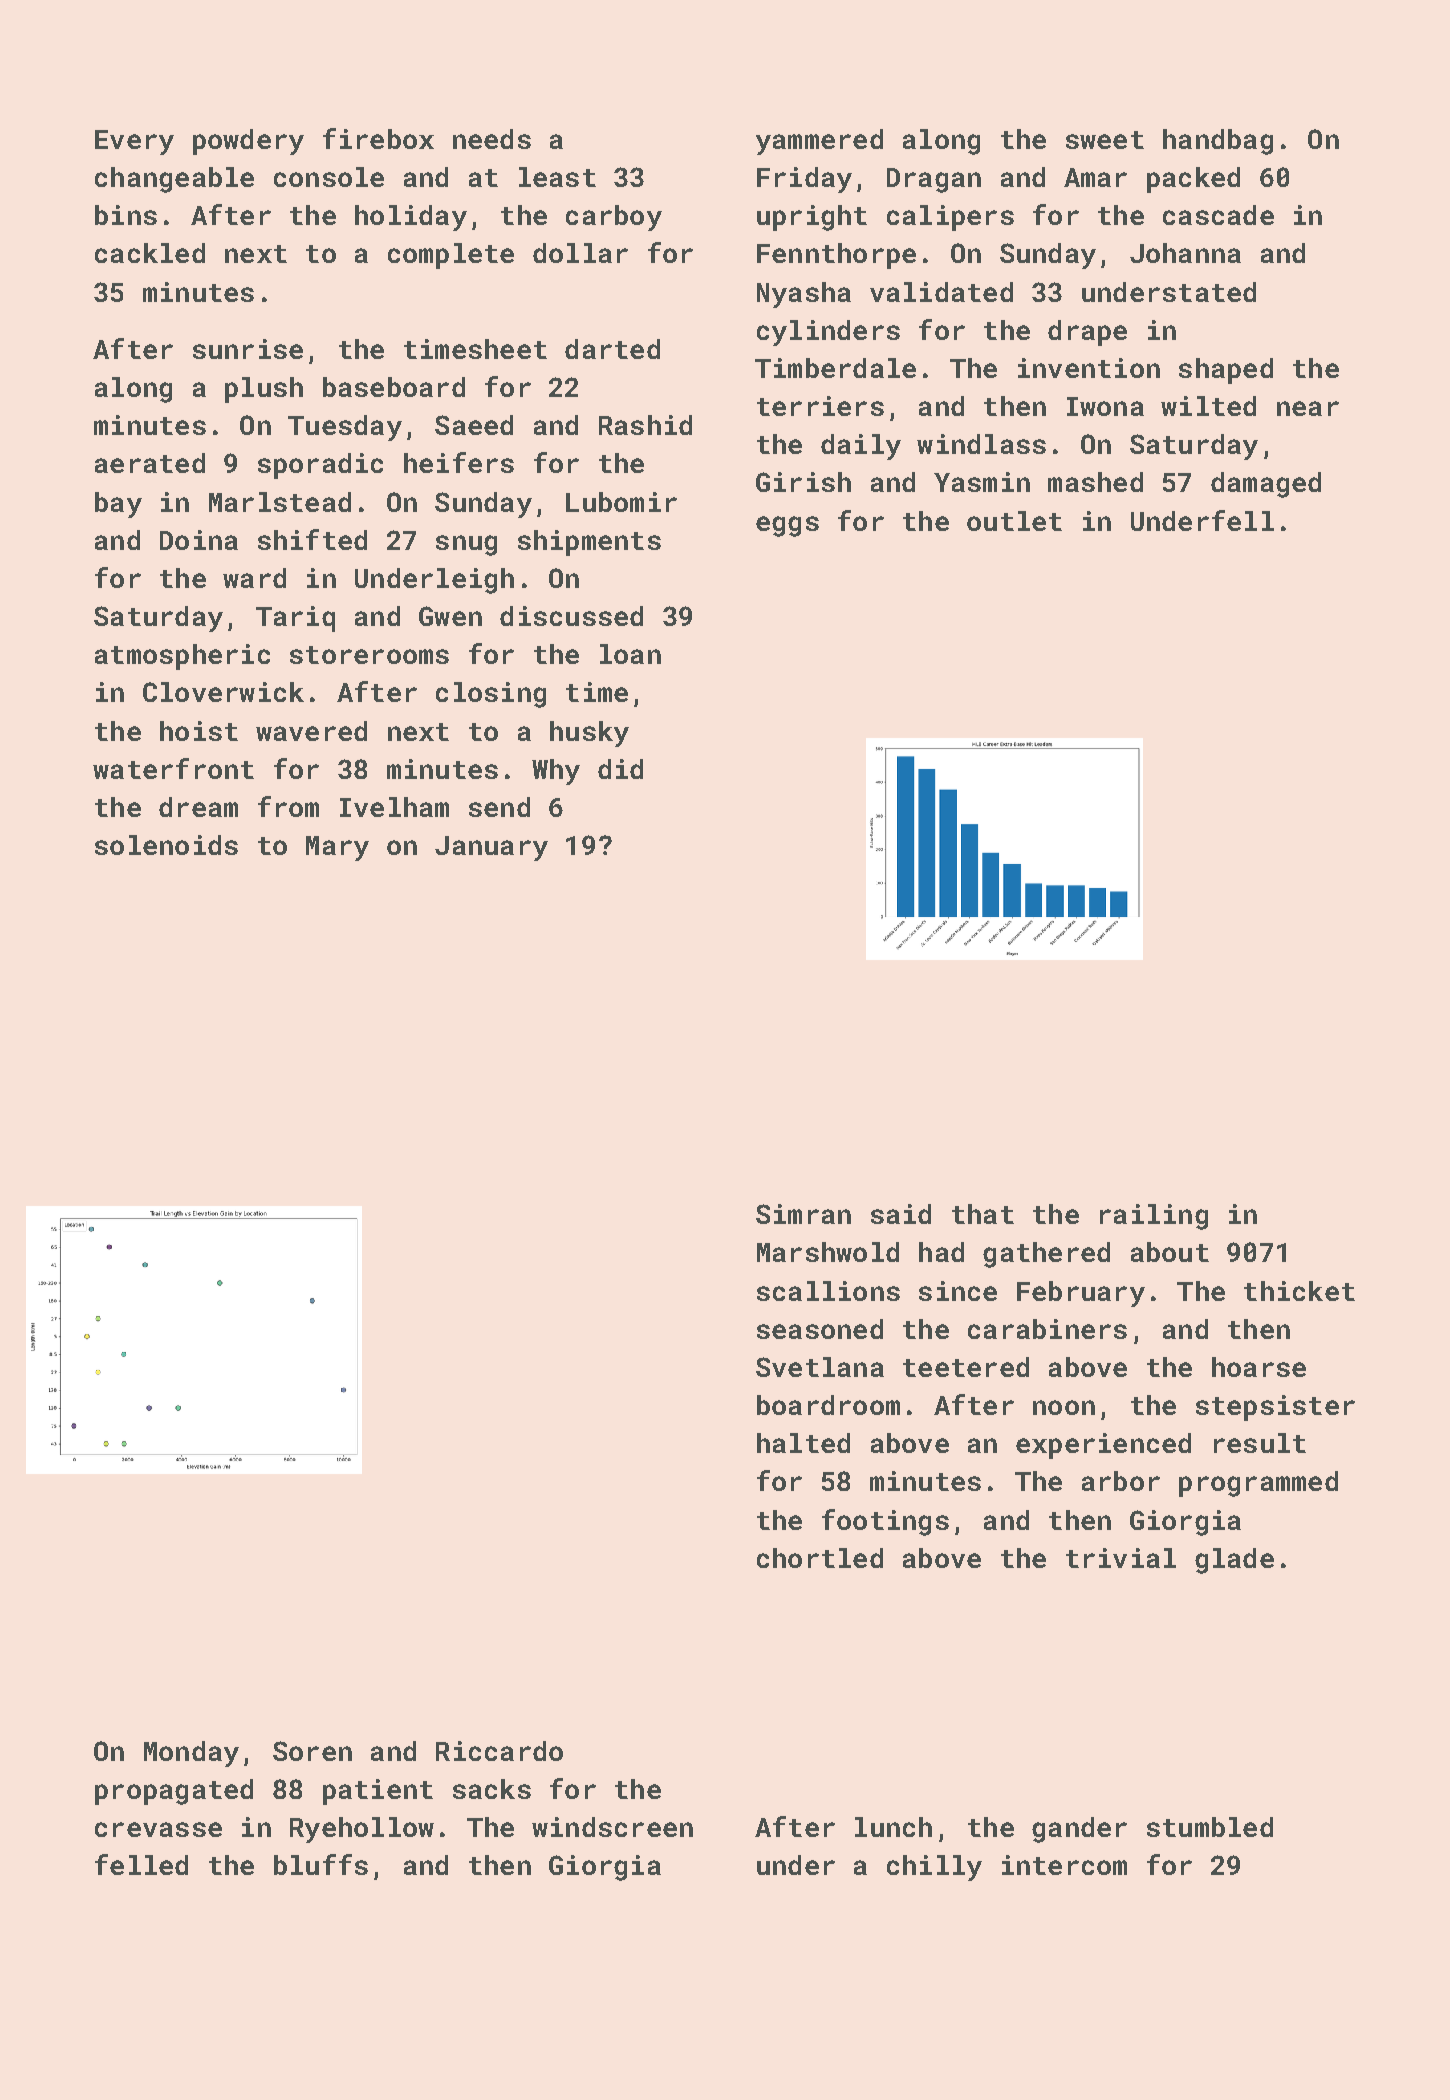 The image size is (1450, 2100). I want to click on mashed, so click(1095, 482).
